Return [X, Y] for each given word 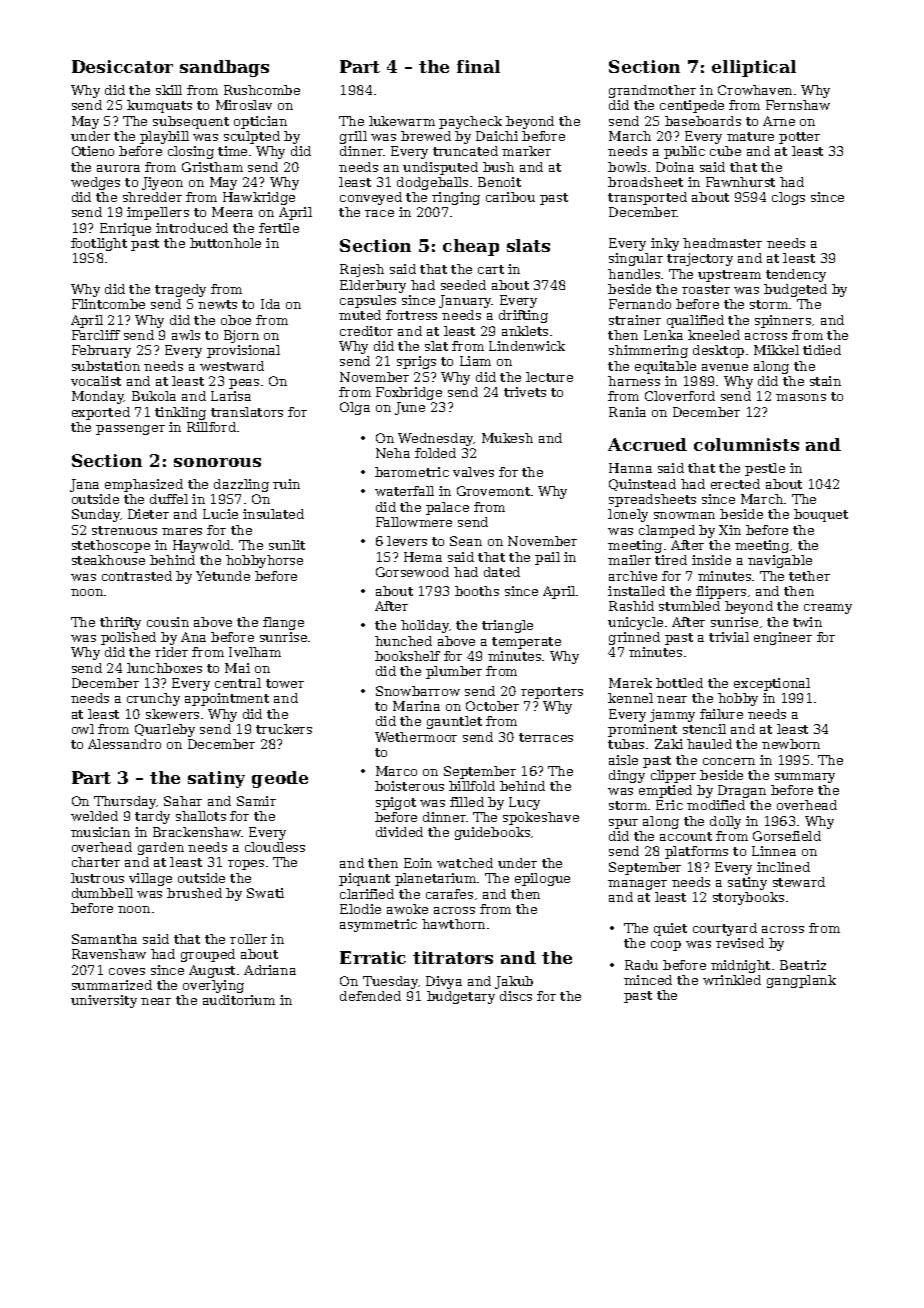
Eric [669, 805]
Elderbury [373, 286]
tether [809, 576]
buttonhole [225, 243]
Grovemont [493, 491]
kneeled [714, 335]
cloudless [275, 847]
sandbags [224, 68]
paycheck [470, 122]
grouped [208, 955]
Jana [84, 485]
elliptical [754, 68]
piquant [364, 879]
